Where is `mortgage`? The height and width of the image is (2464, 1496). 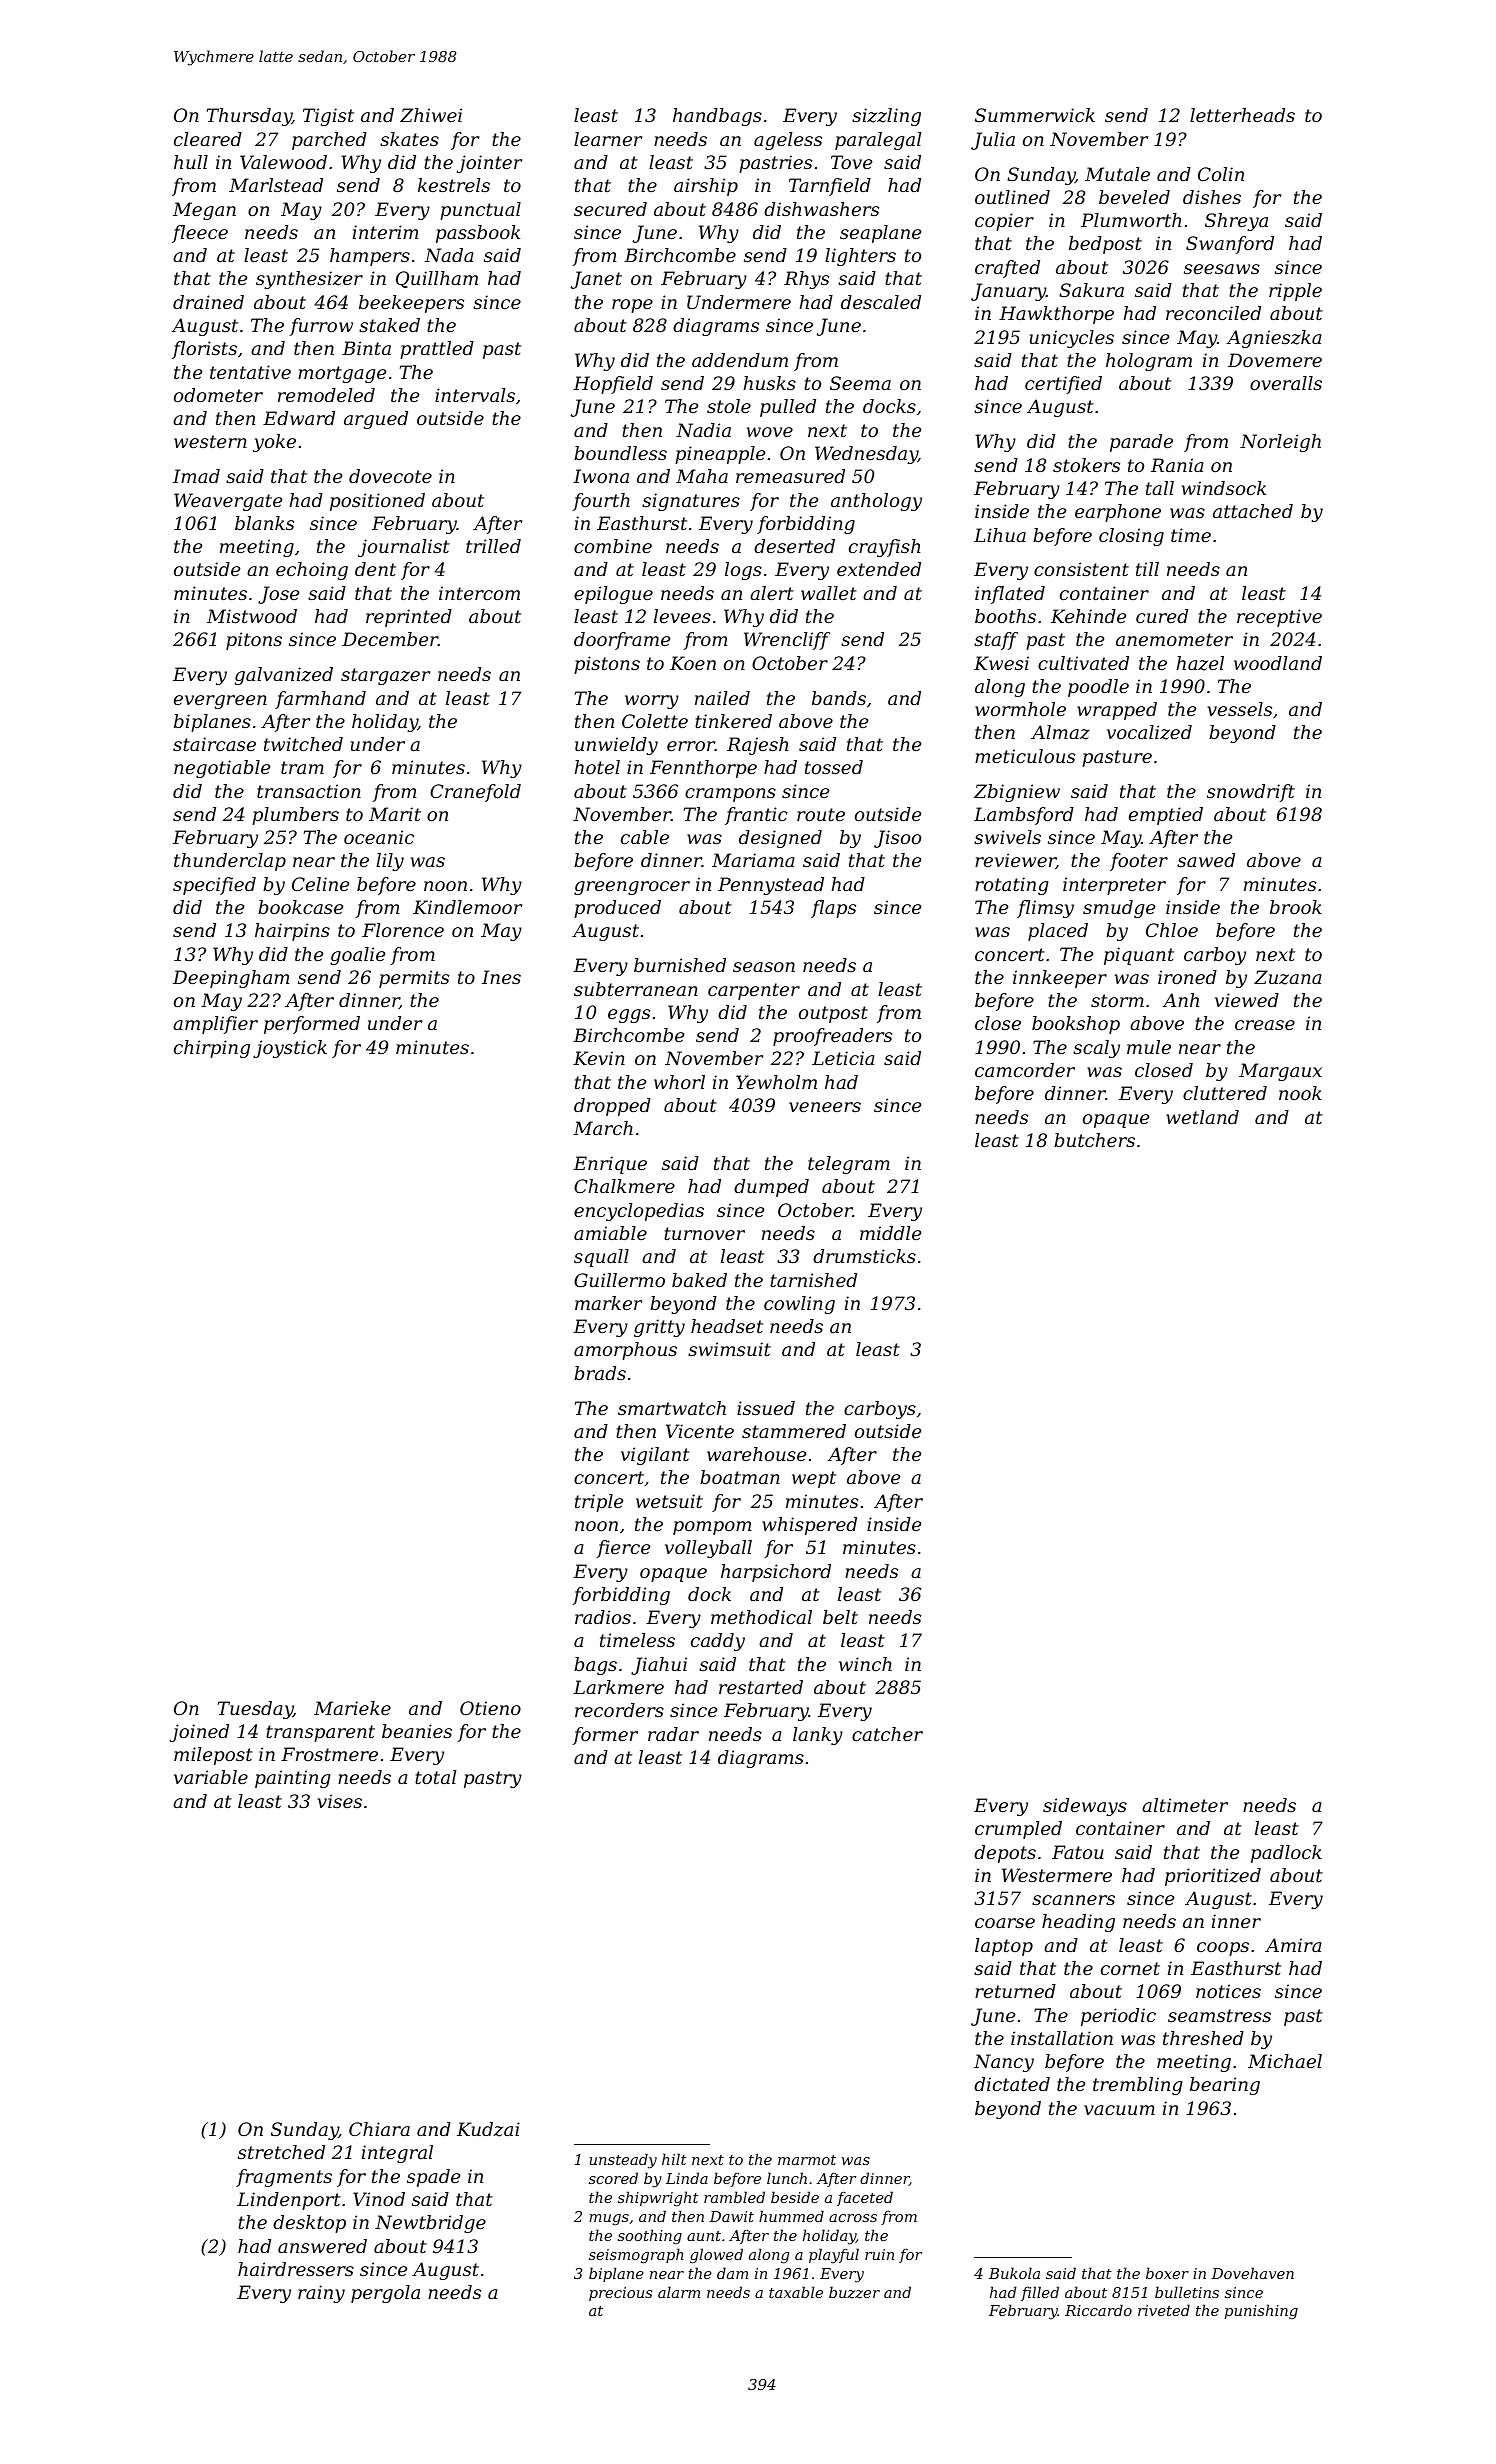 mortgage is located at coordinates (342, 374).
